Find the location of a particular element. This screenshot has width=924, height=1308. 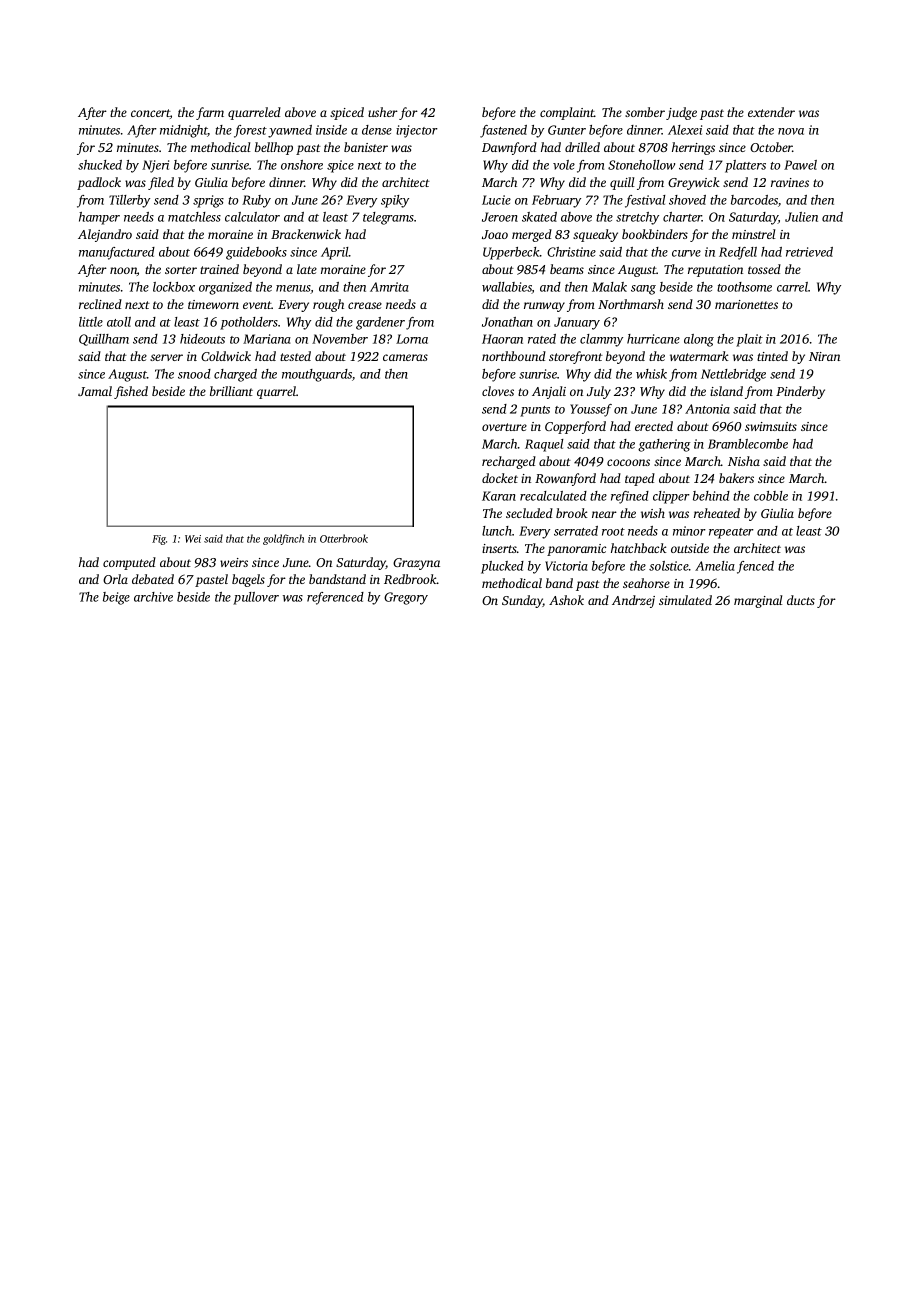

Jamal is located at coordinates (95, 391).
